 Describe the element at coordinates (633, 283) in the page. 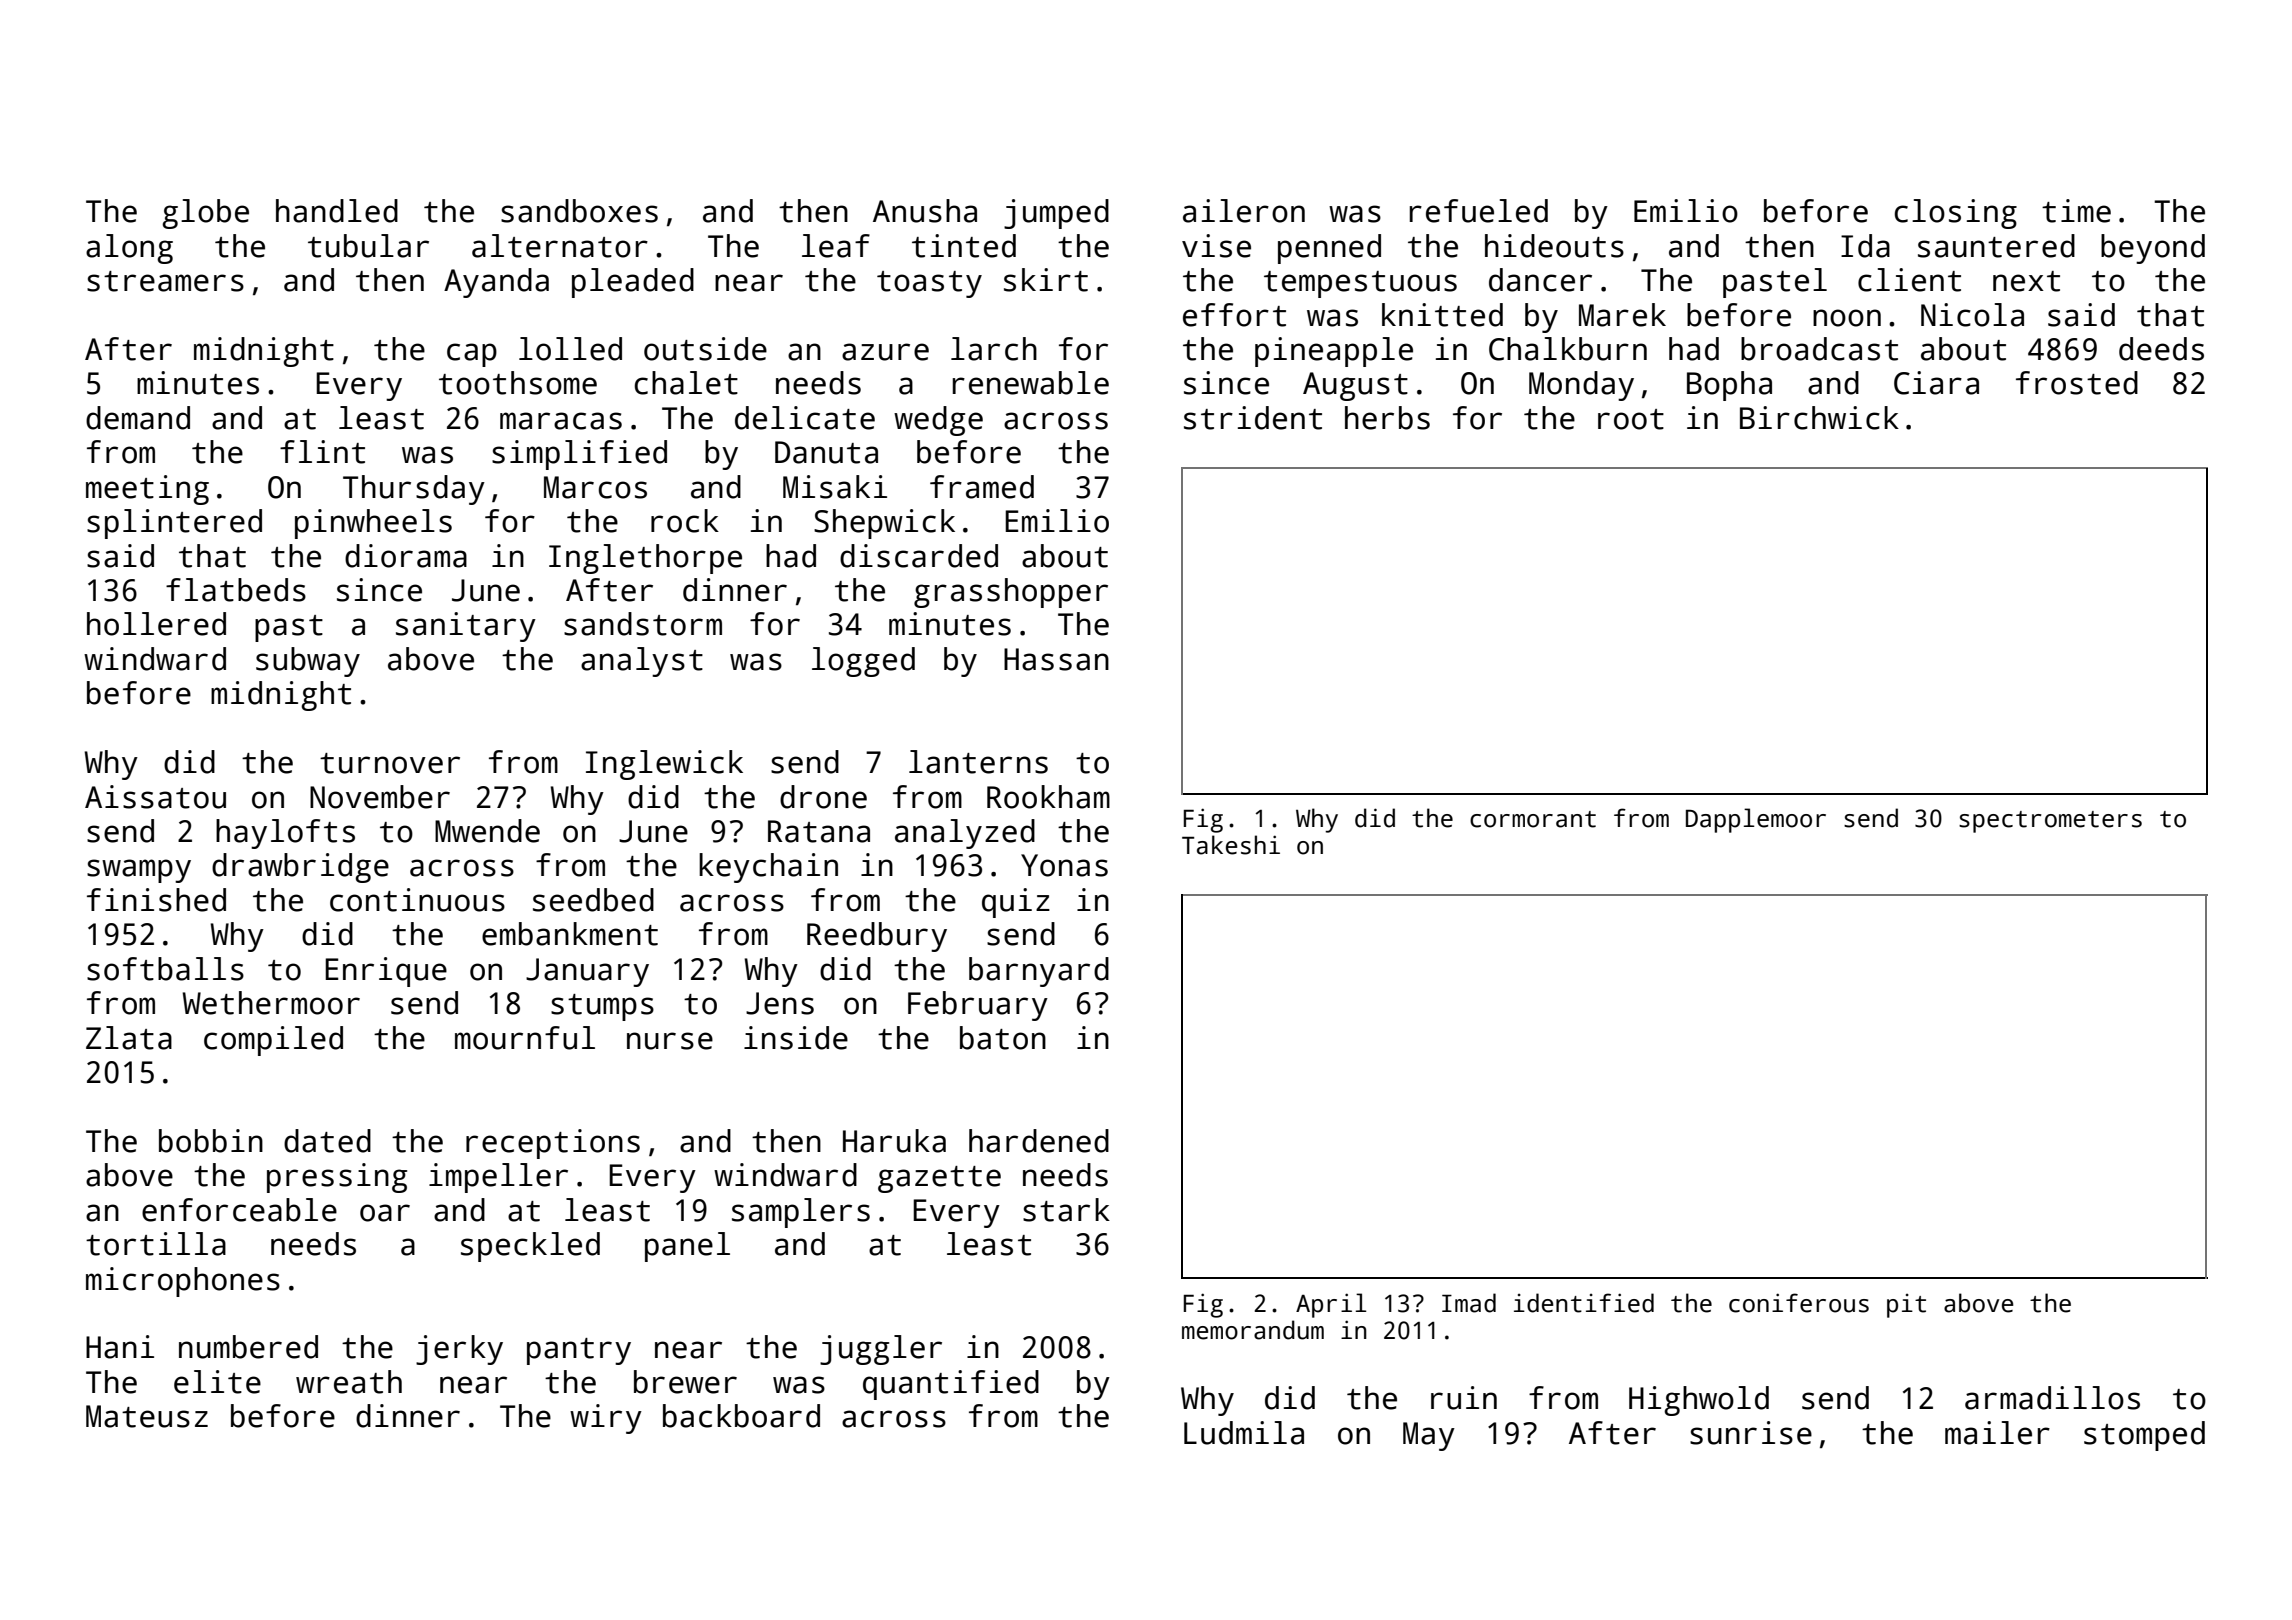

I see `pleaded` at that location.
